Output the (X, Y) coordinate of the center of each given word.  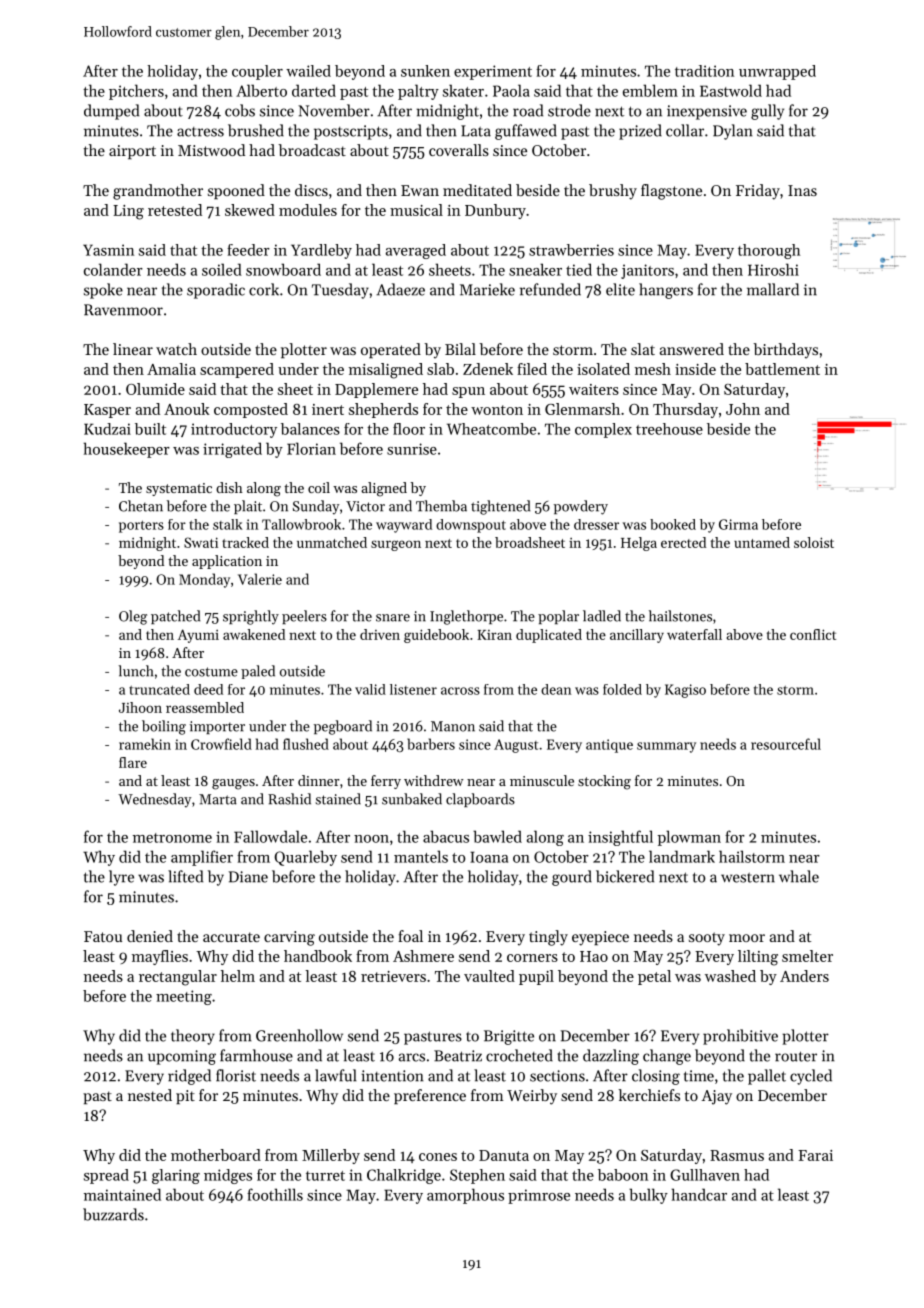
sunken (425, 71)
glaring (176, 1176)
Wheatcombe (491, 429)
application (227, 562)
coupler (257, 72)
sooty (707, 939)
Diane (248, 877)
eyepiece (600, 938)
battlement (782, 369)
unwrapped (777, 72)
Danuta (504, 1155)
